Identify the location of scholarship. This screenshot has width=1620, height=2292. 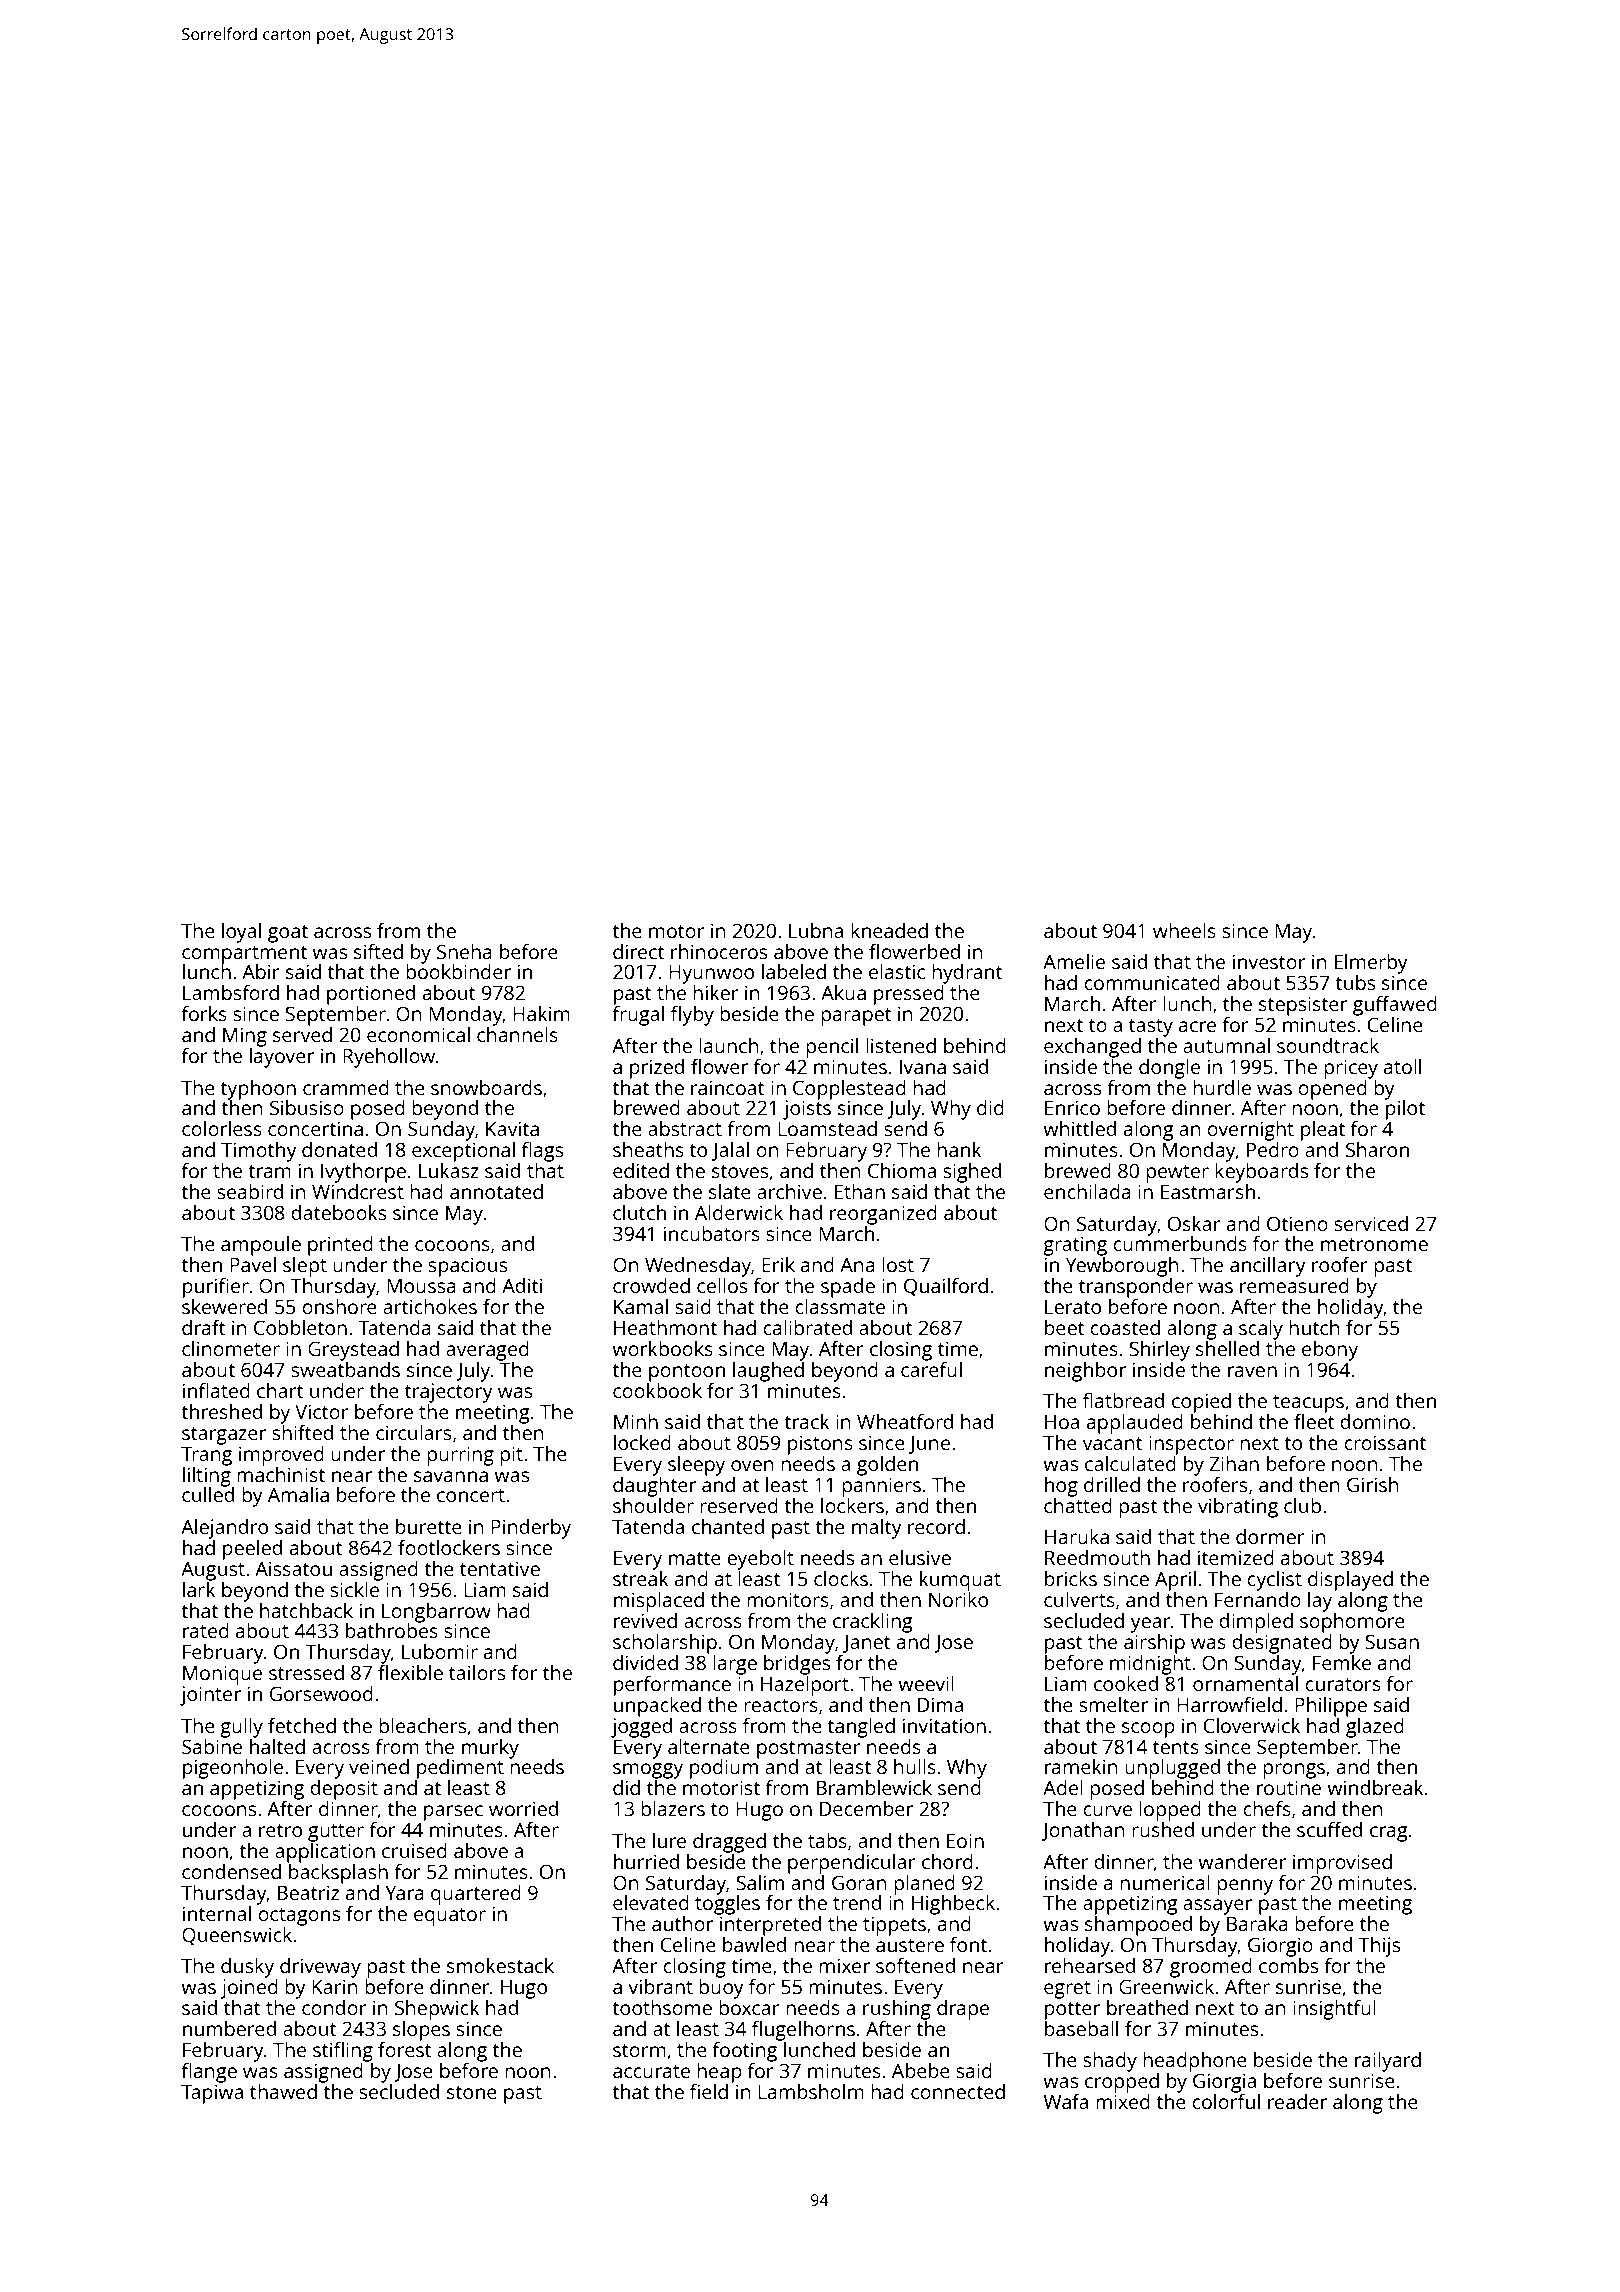
(665, 1644).
